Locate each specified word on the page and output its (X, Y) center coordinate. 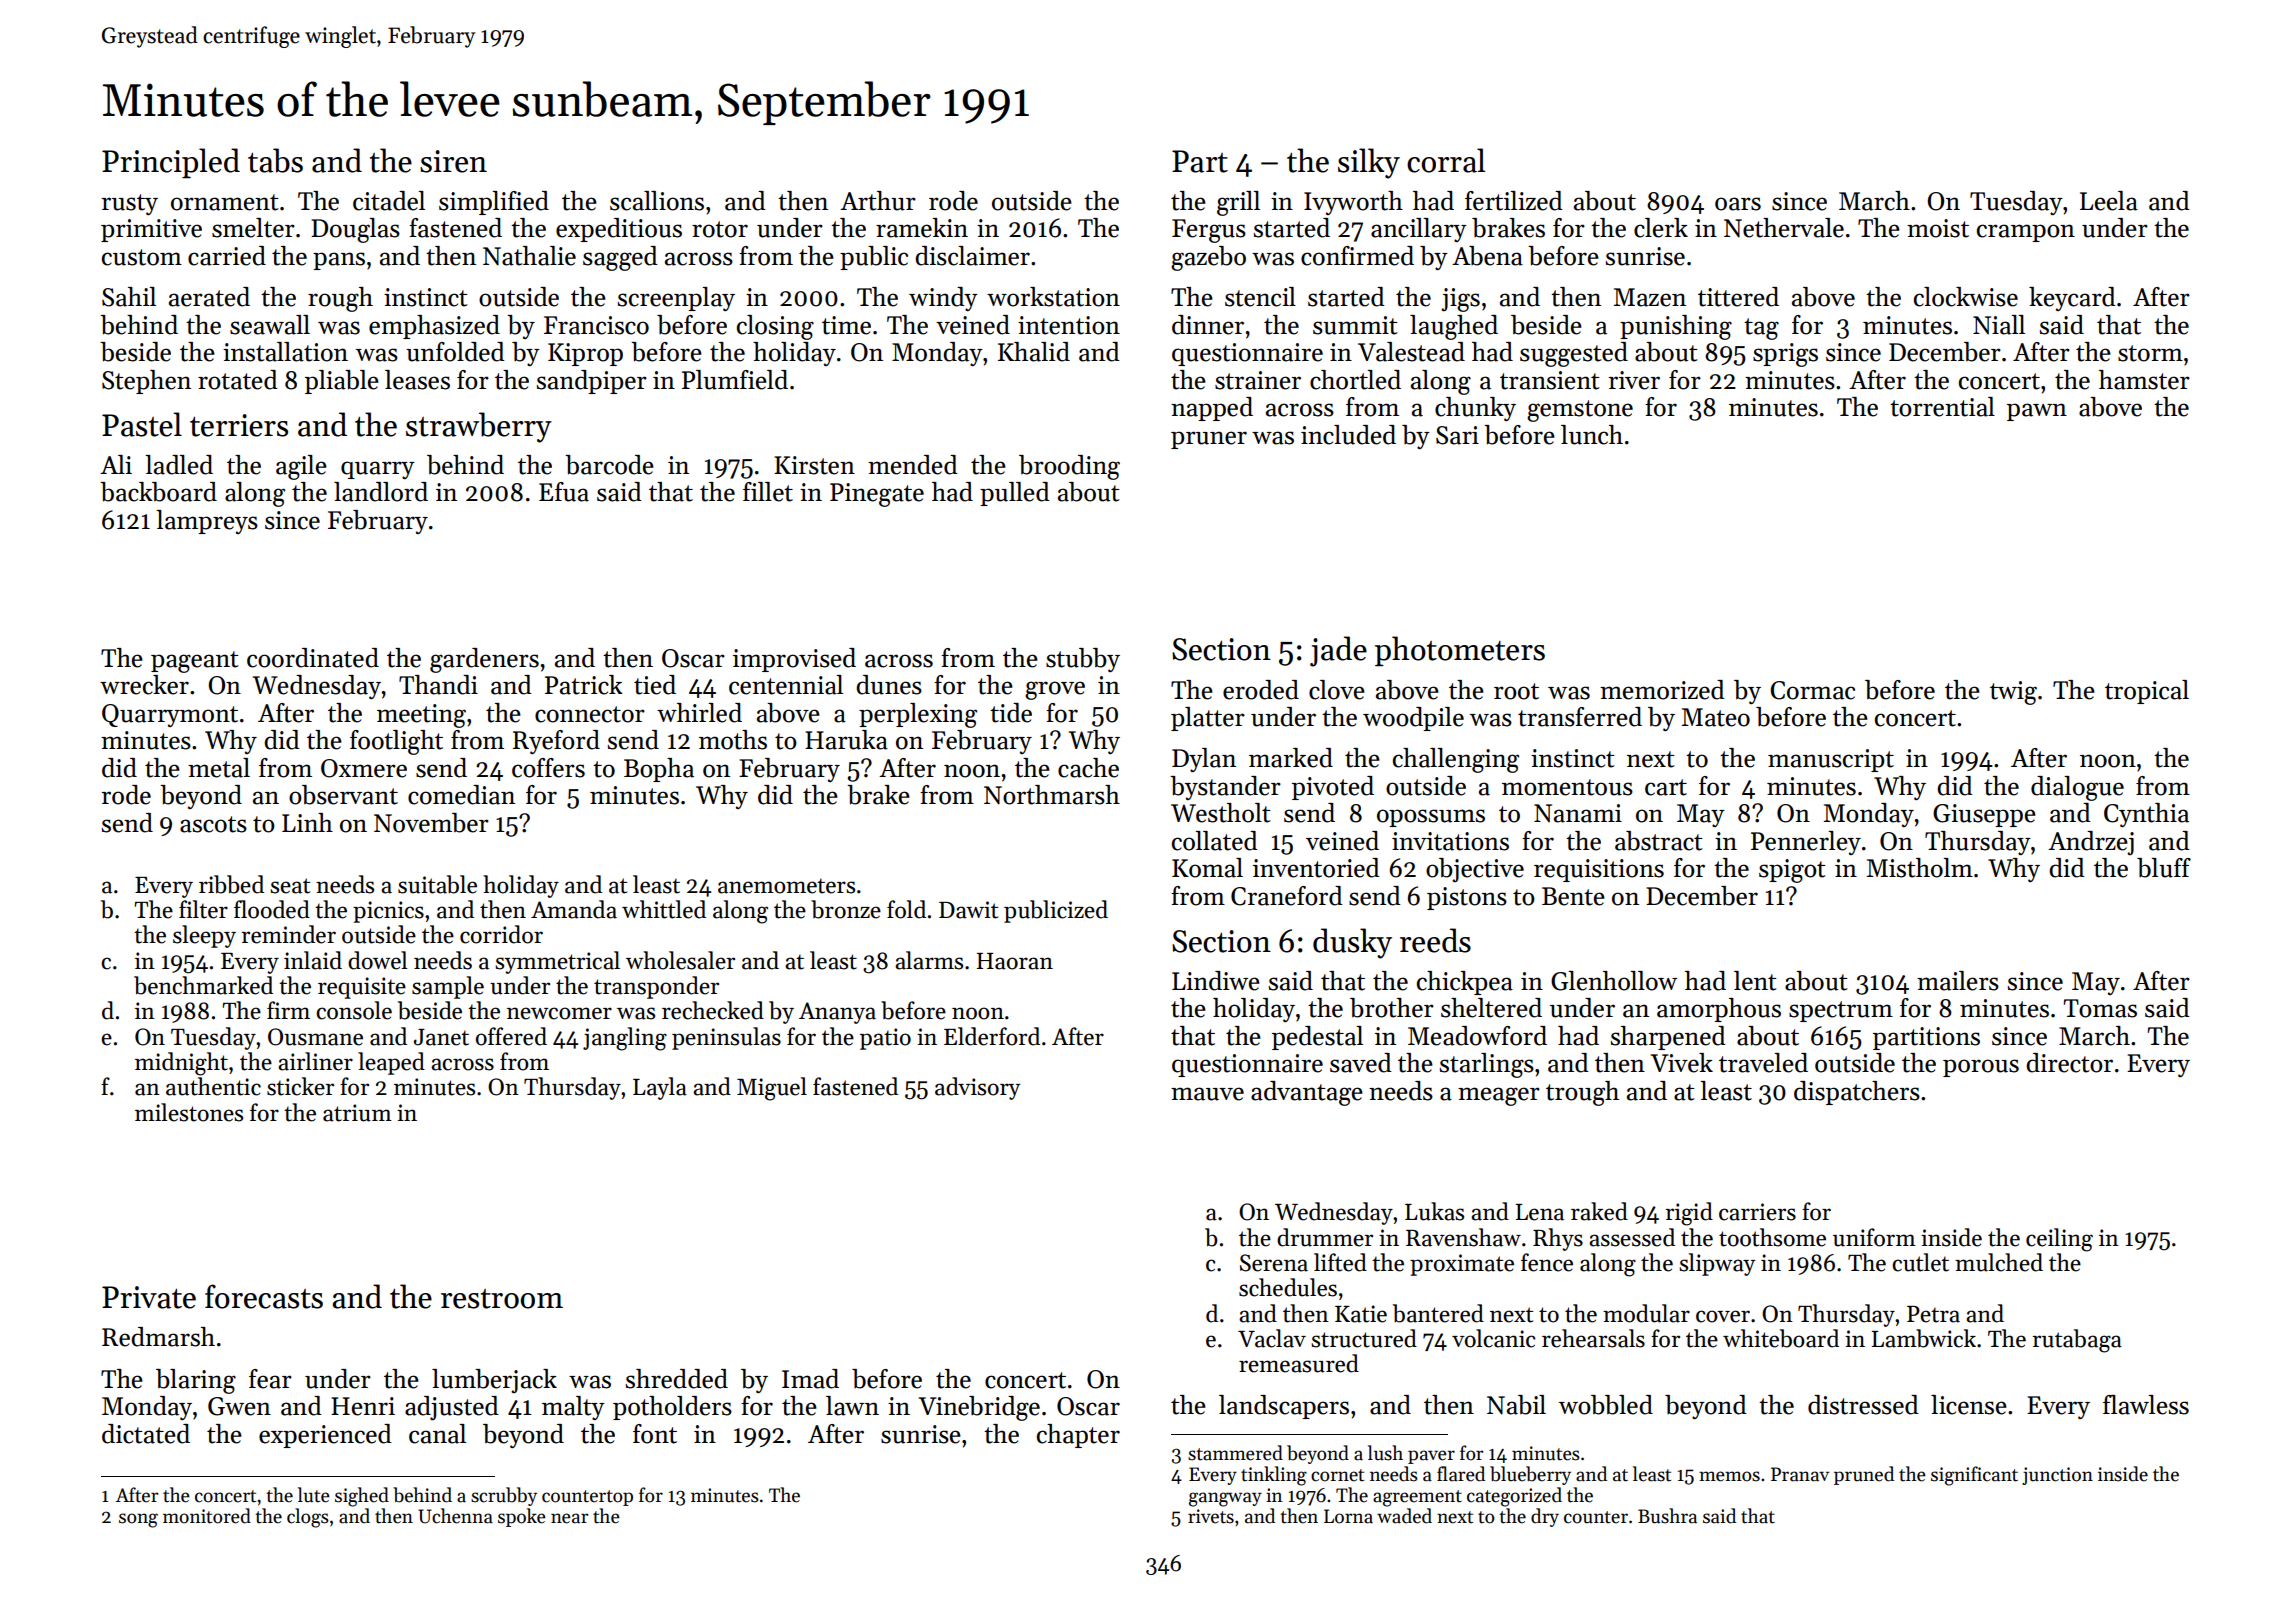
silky (1369, 163)
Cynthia (2146, 815)
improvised (794, 660)
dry (1545, 1517)
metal (219, 768)
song (138, 1520)
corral (1446, 160)
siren (453, 161)
